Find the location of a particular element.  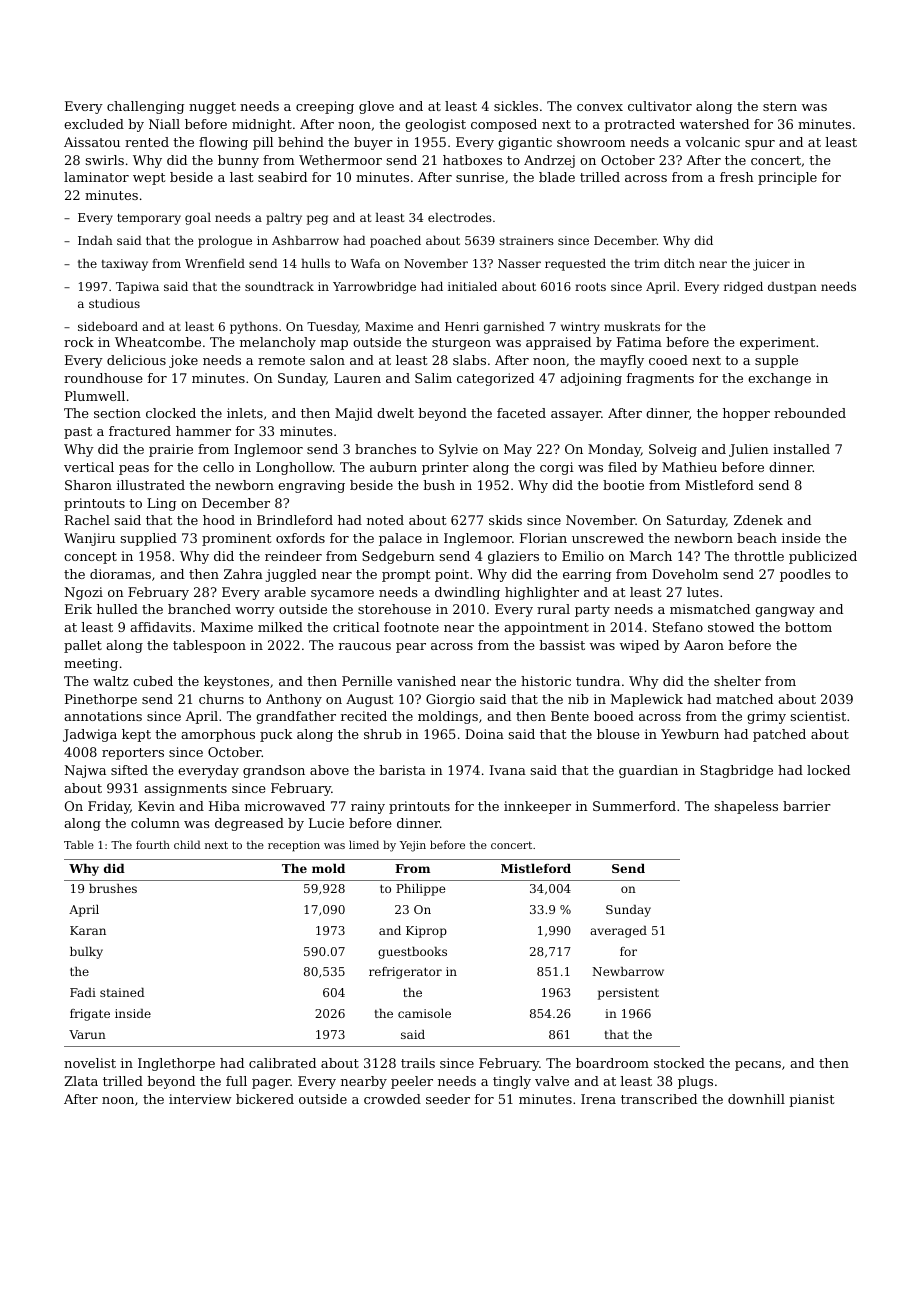

Inglethorpe is located at coordinates (176, 1064).
